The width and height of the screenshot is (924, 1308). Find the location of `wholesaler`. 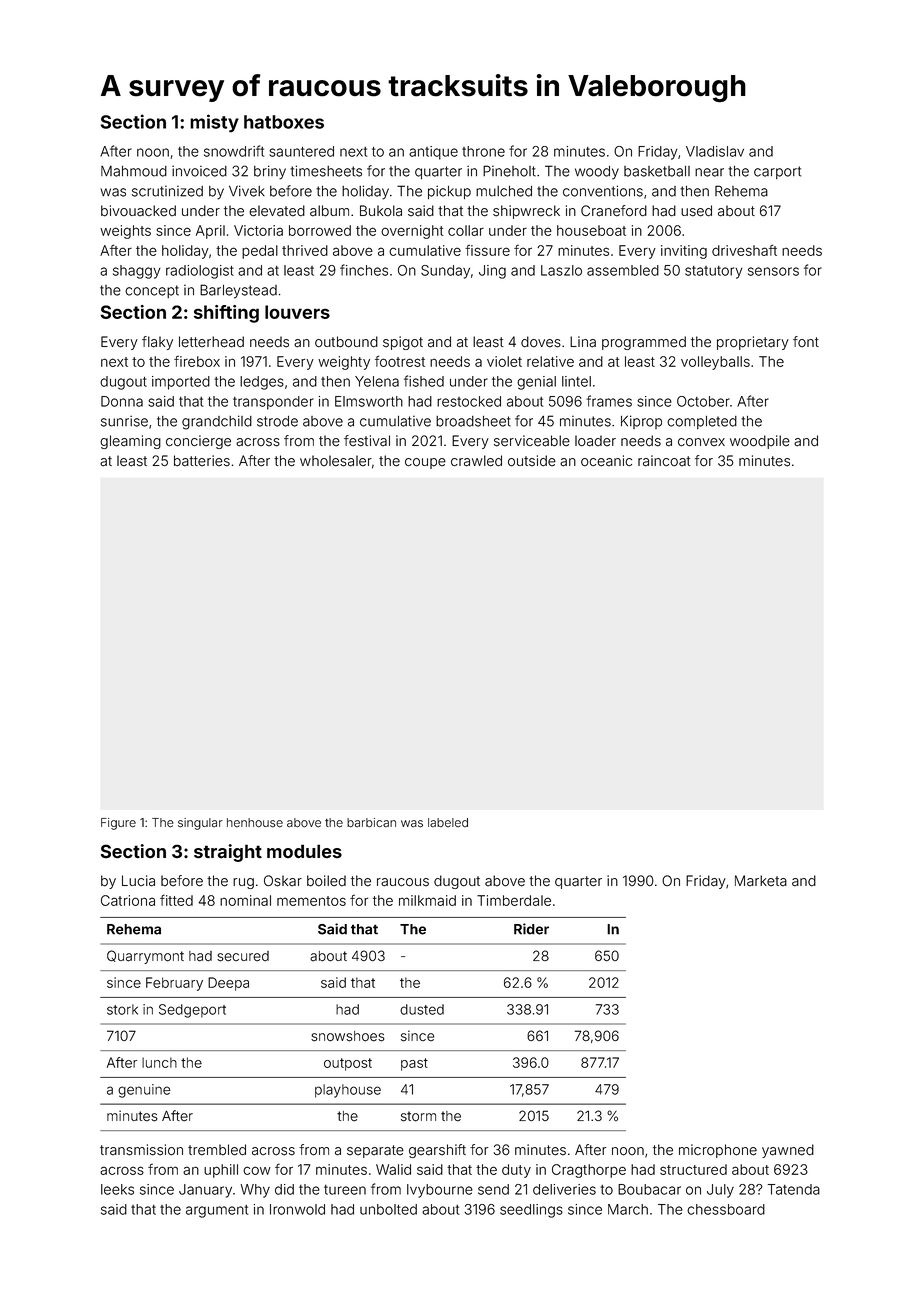

wholesaler is located at coordinates (336, 461).
